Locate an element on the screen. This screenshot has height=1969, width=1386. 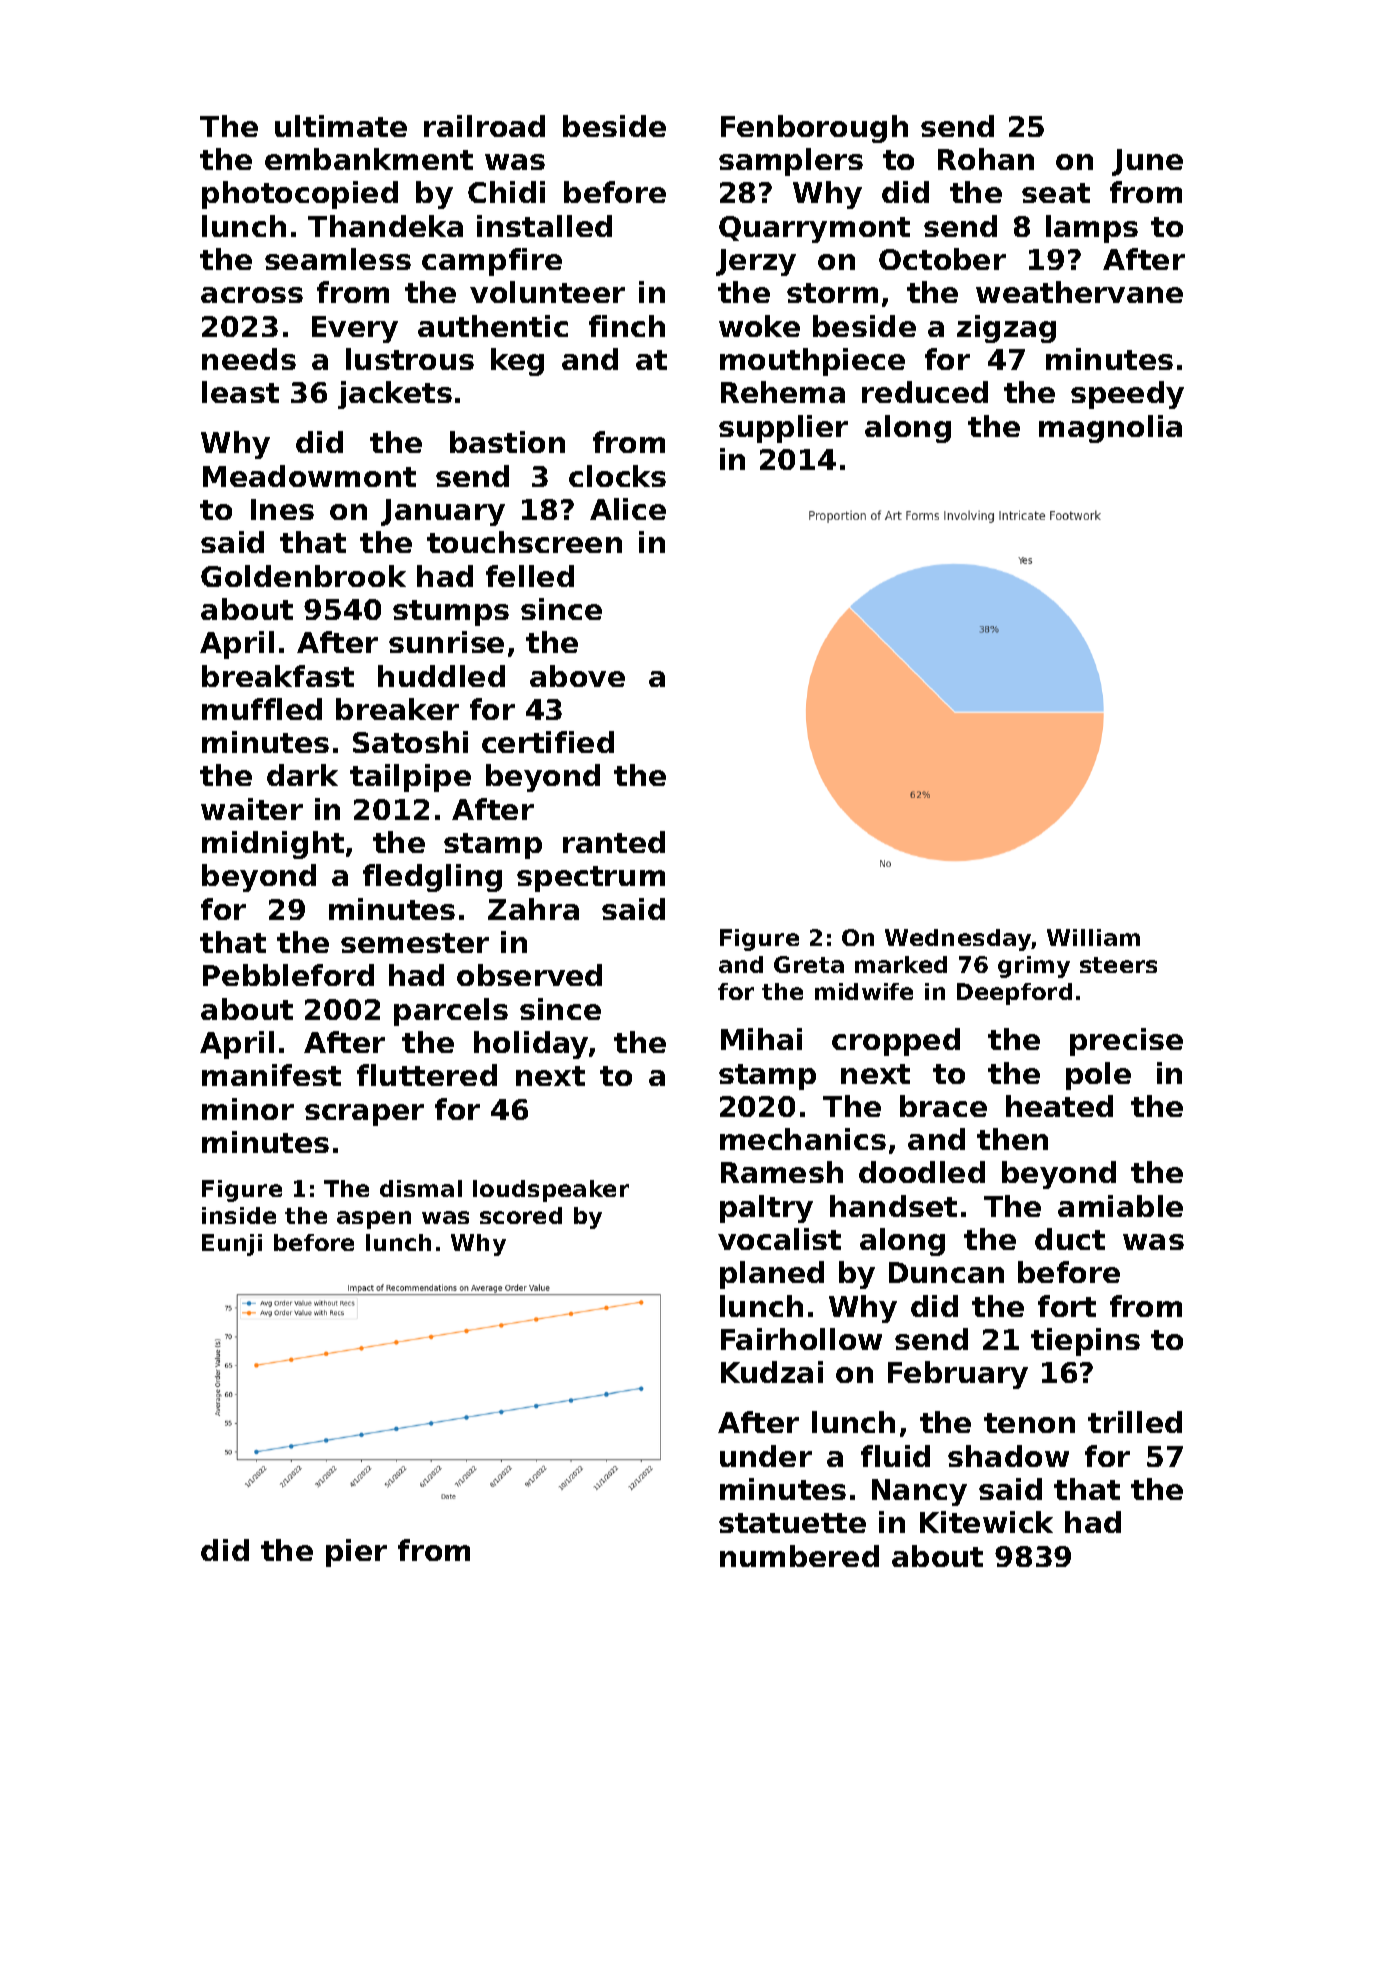
semester is located at coordinates (415, 943).
